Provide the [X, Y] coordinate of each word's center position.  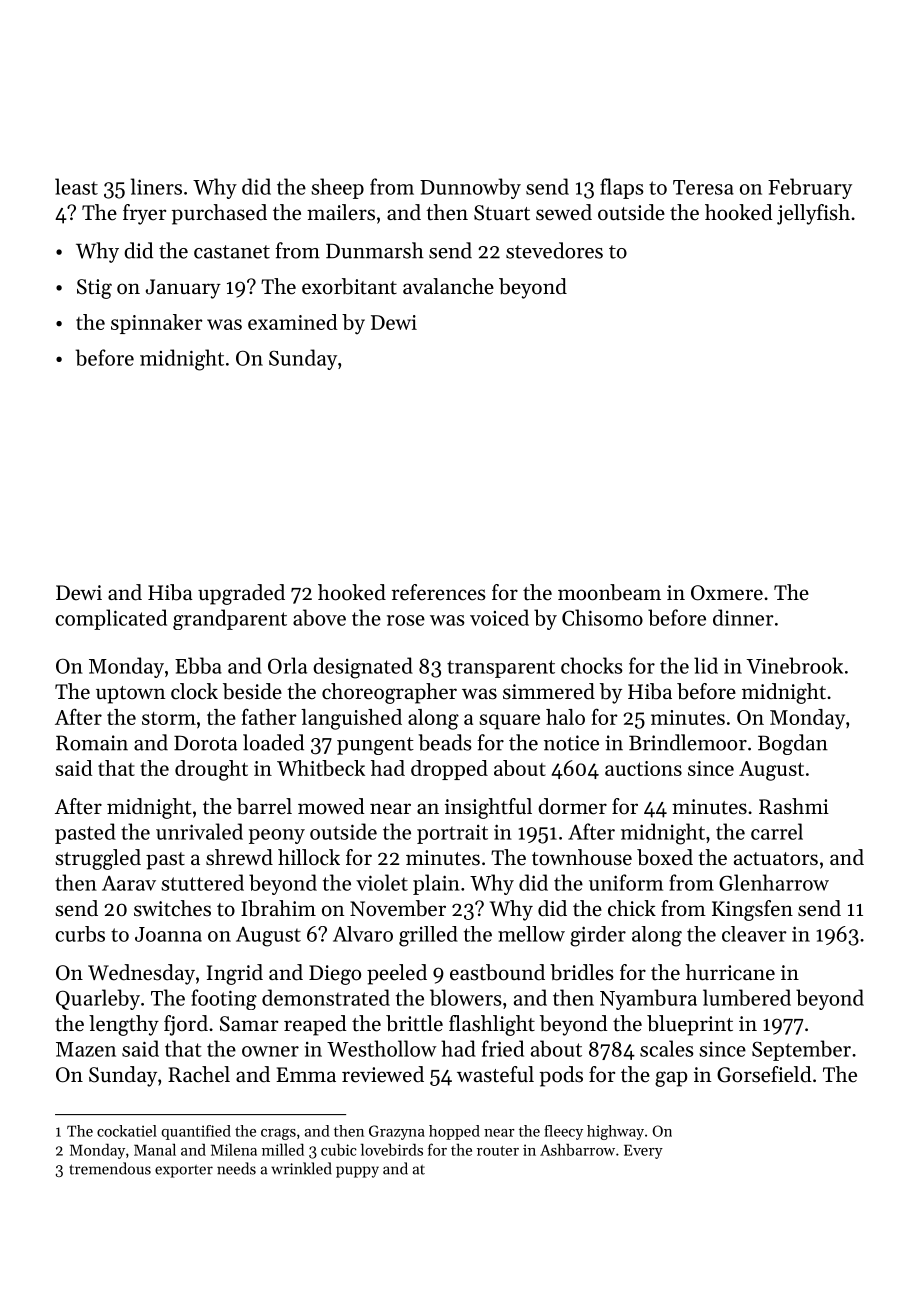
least [76, 186]
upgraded [241, 594]
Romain [92, 743]
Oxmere [727, 593]
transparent [501, 669]
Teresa [703, 187]
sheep [337, 188]
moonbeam [609, 592]
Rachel [199, 1074]
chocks [592, 665]
